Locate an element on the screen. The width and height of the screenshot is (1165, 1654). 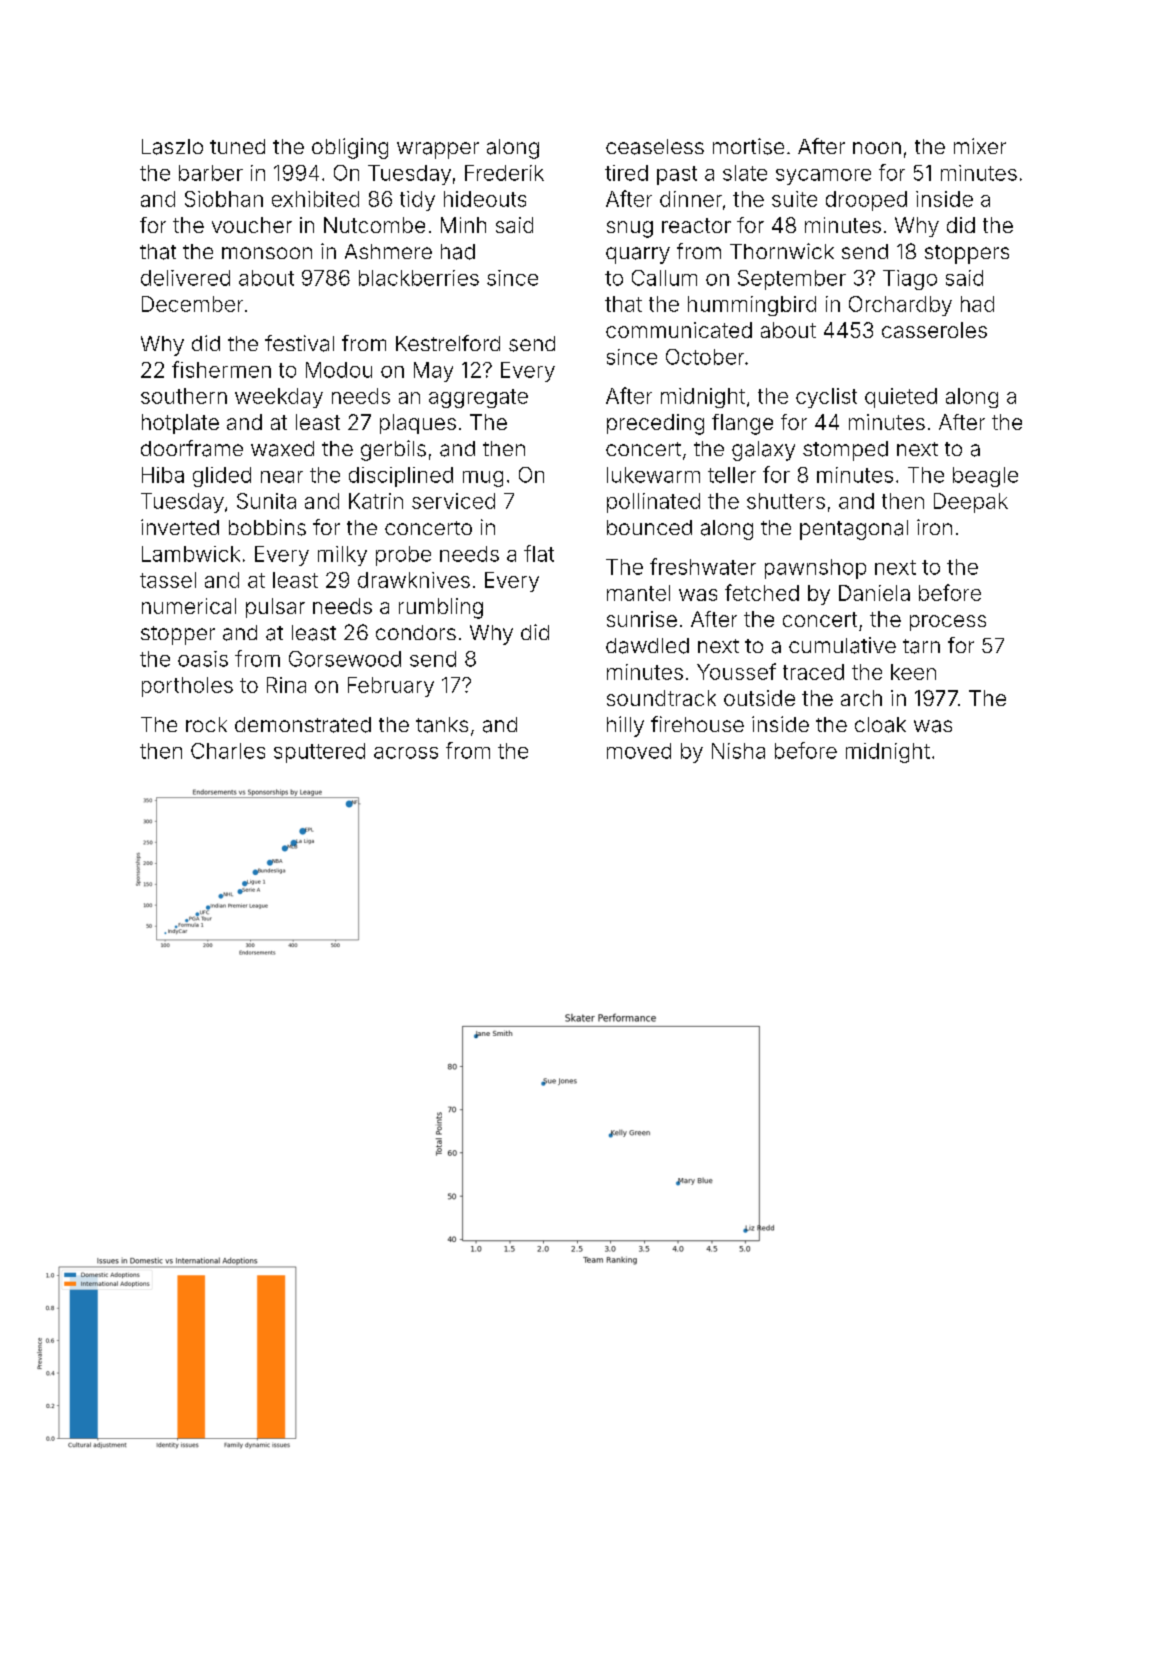
mortise is located at coordinates (748, 146).
